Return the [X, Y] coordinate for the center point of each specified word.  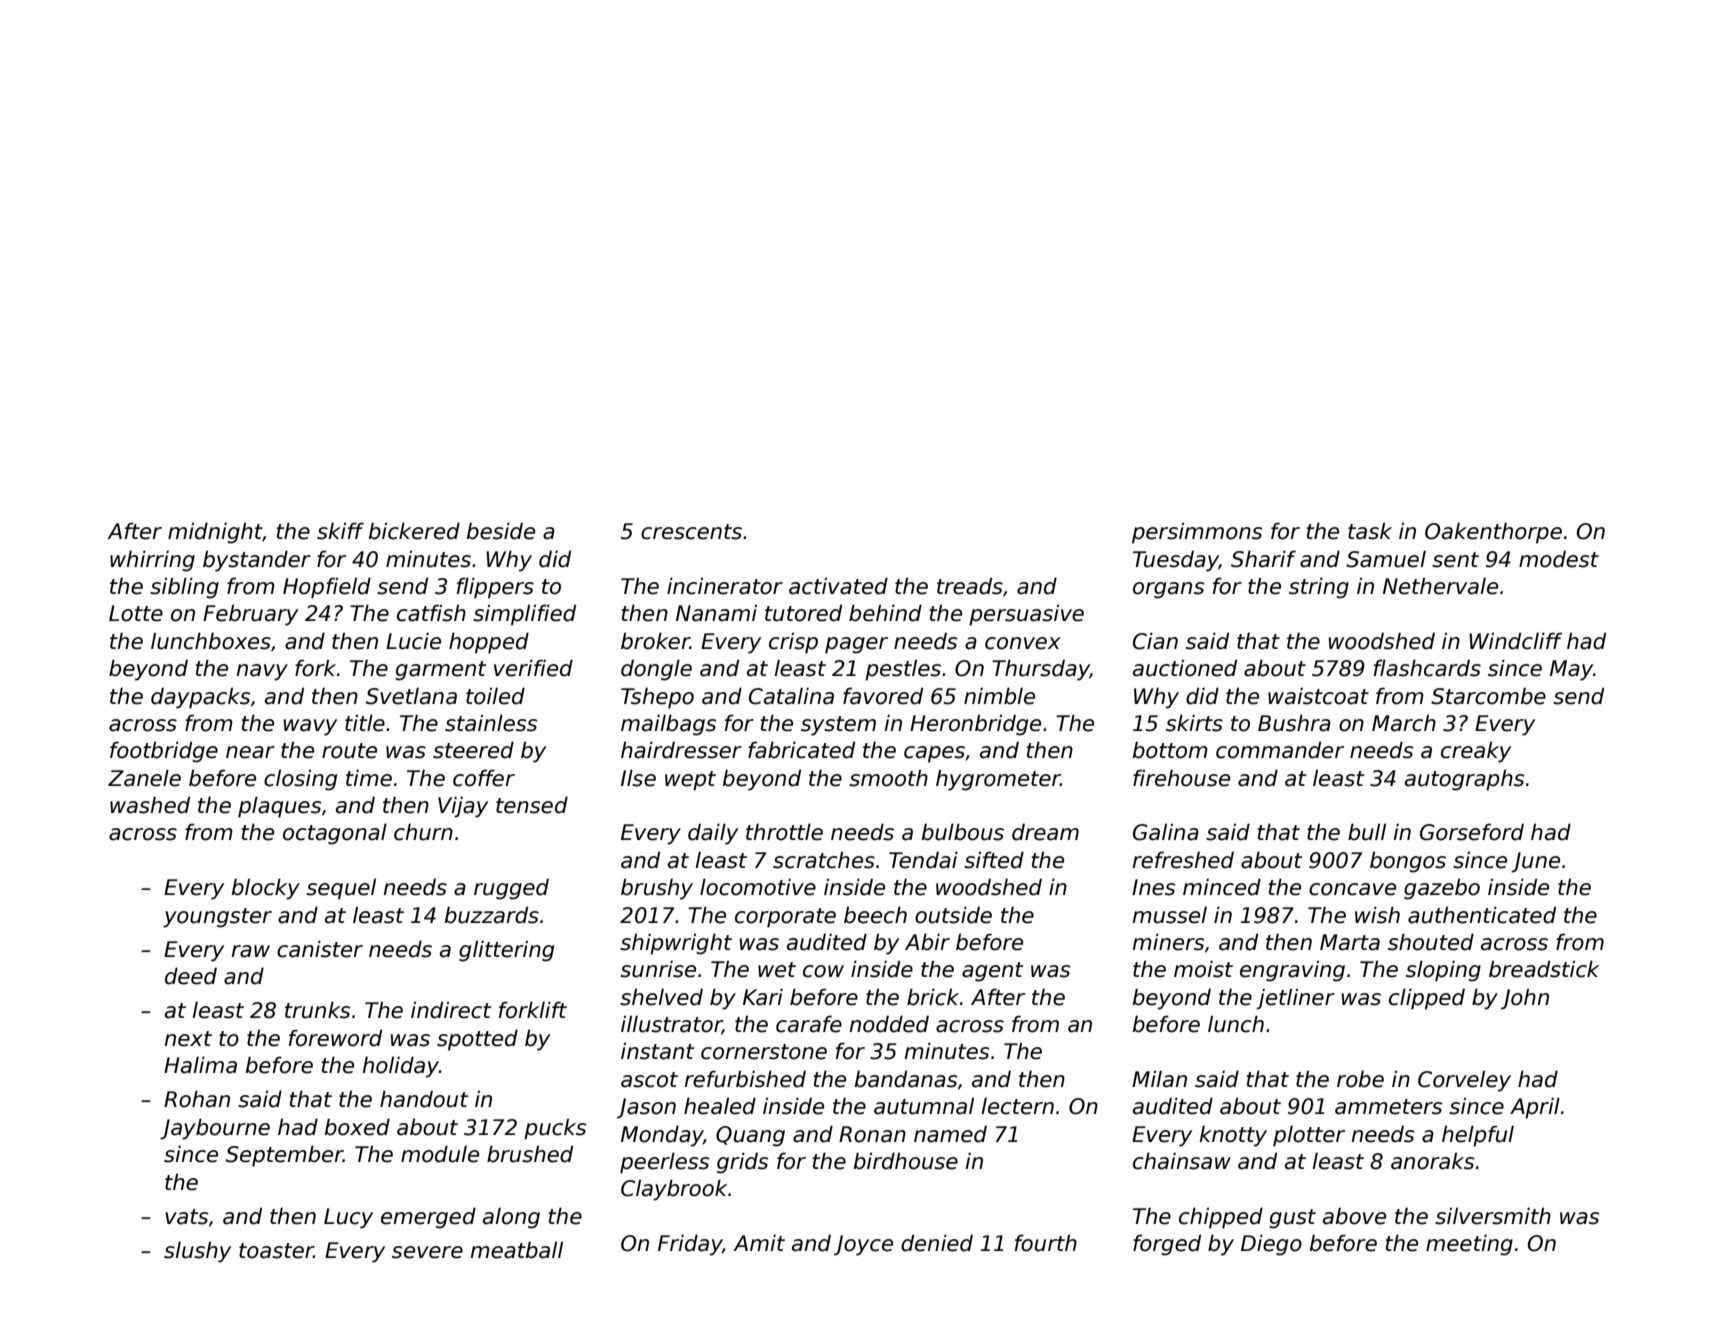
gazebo [1442, 889]
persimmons [1197, 533]
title [365, 723]
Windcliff [1515, 641]
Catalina [791, 696]
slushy [197, 1252]
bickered [414, 531]
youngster [217, 918]
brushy [657, 889]
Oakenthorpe [1493, 533]
